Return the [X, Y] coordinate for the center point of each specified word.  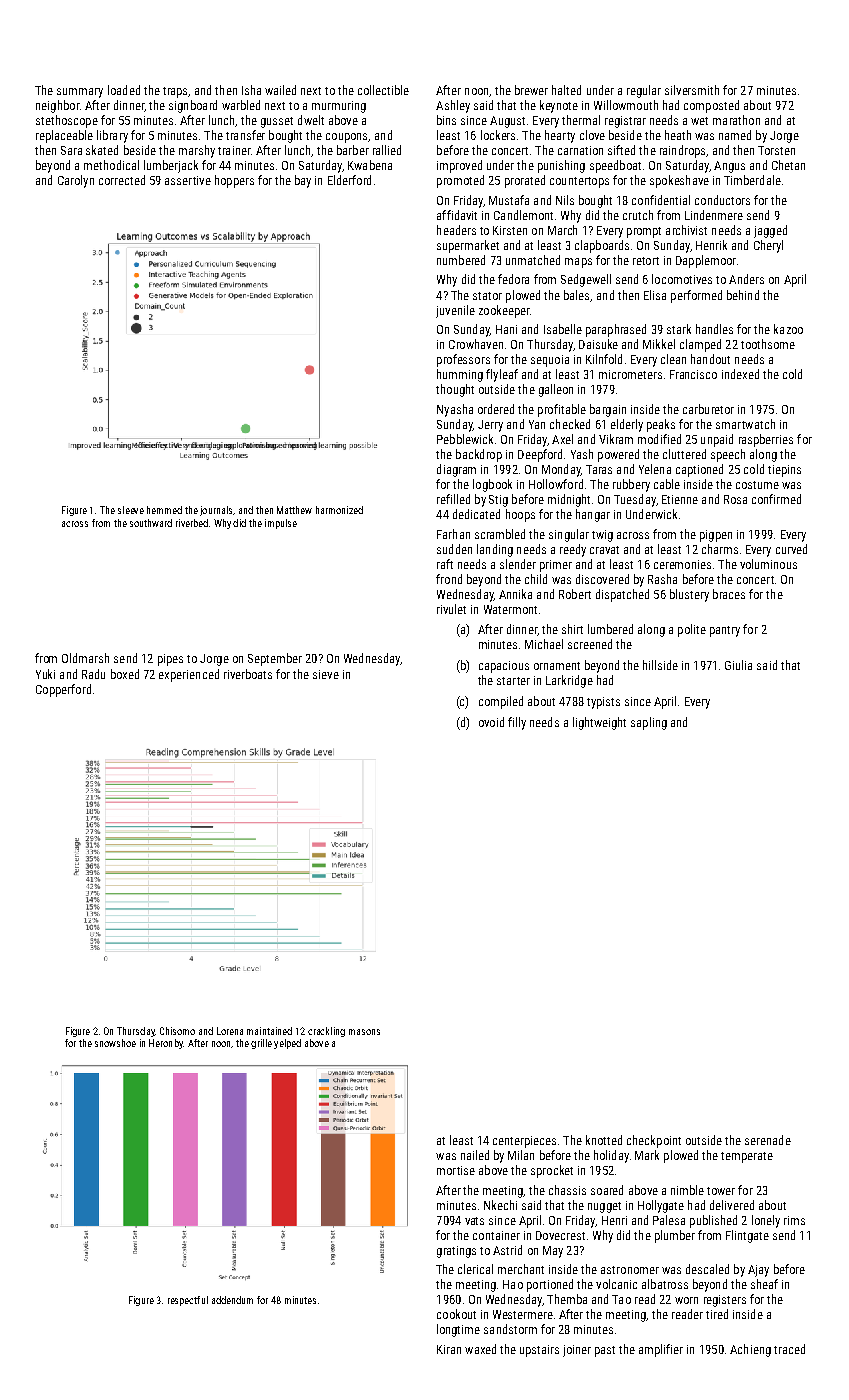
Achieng [750, 1350]
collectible [383, 90]
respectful [188, 1301]
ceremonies [682, 564]
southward [151, 523]
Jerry [490, 426]
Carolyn [76, 181]
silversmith [692, 90]
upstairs [539, 1351]
